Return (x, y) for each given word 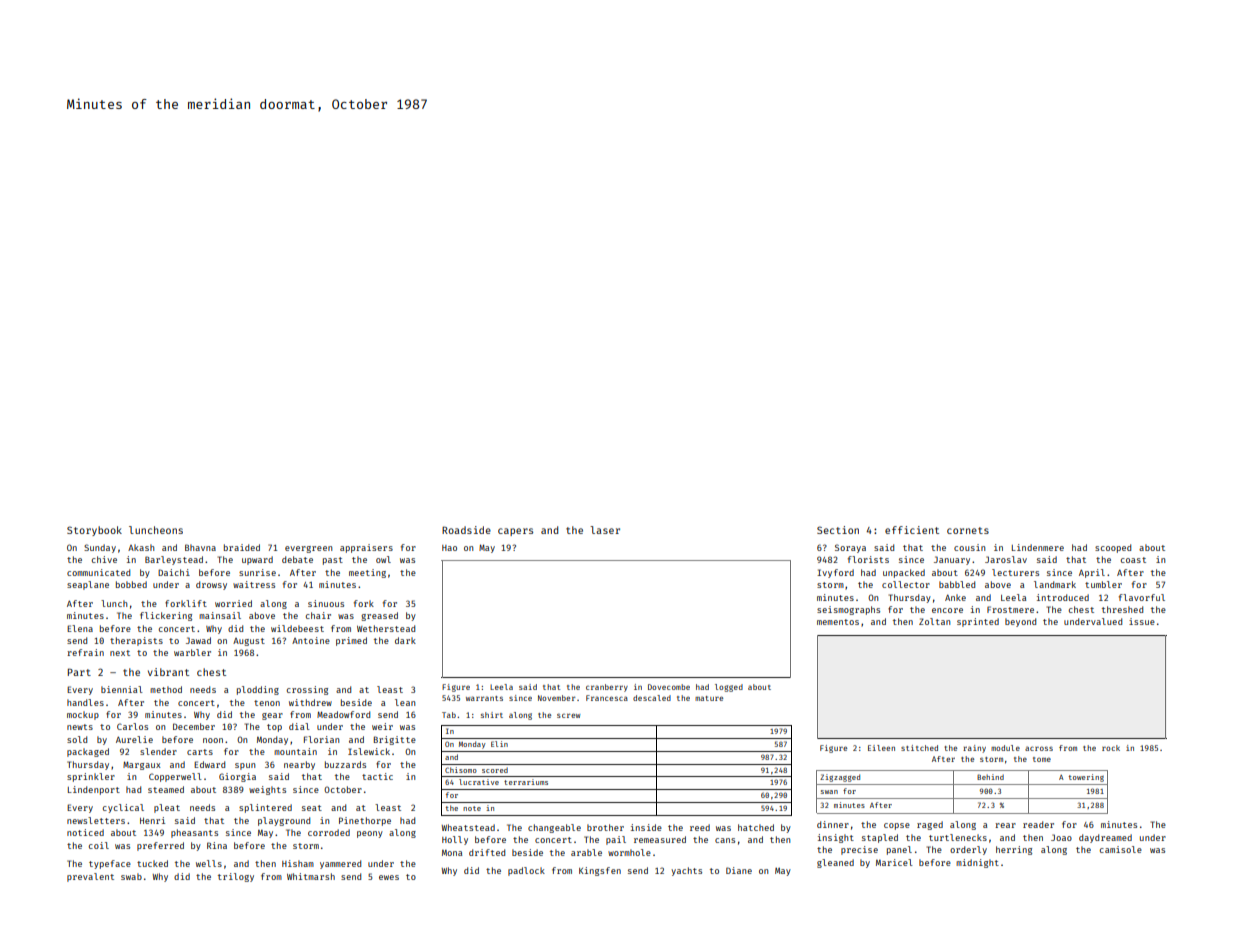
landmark (1055, 584)
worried (233, 603)
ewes (389, 877)
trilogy (236, 877)
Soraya (850, 548)
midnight (977, 863)
